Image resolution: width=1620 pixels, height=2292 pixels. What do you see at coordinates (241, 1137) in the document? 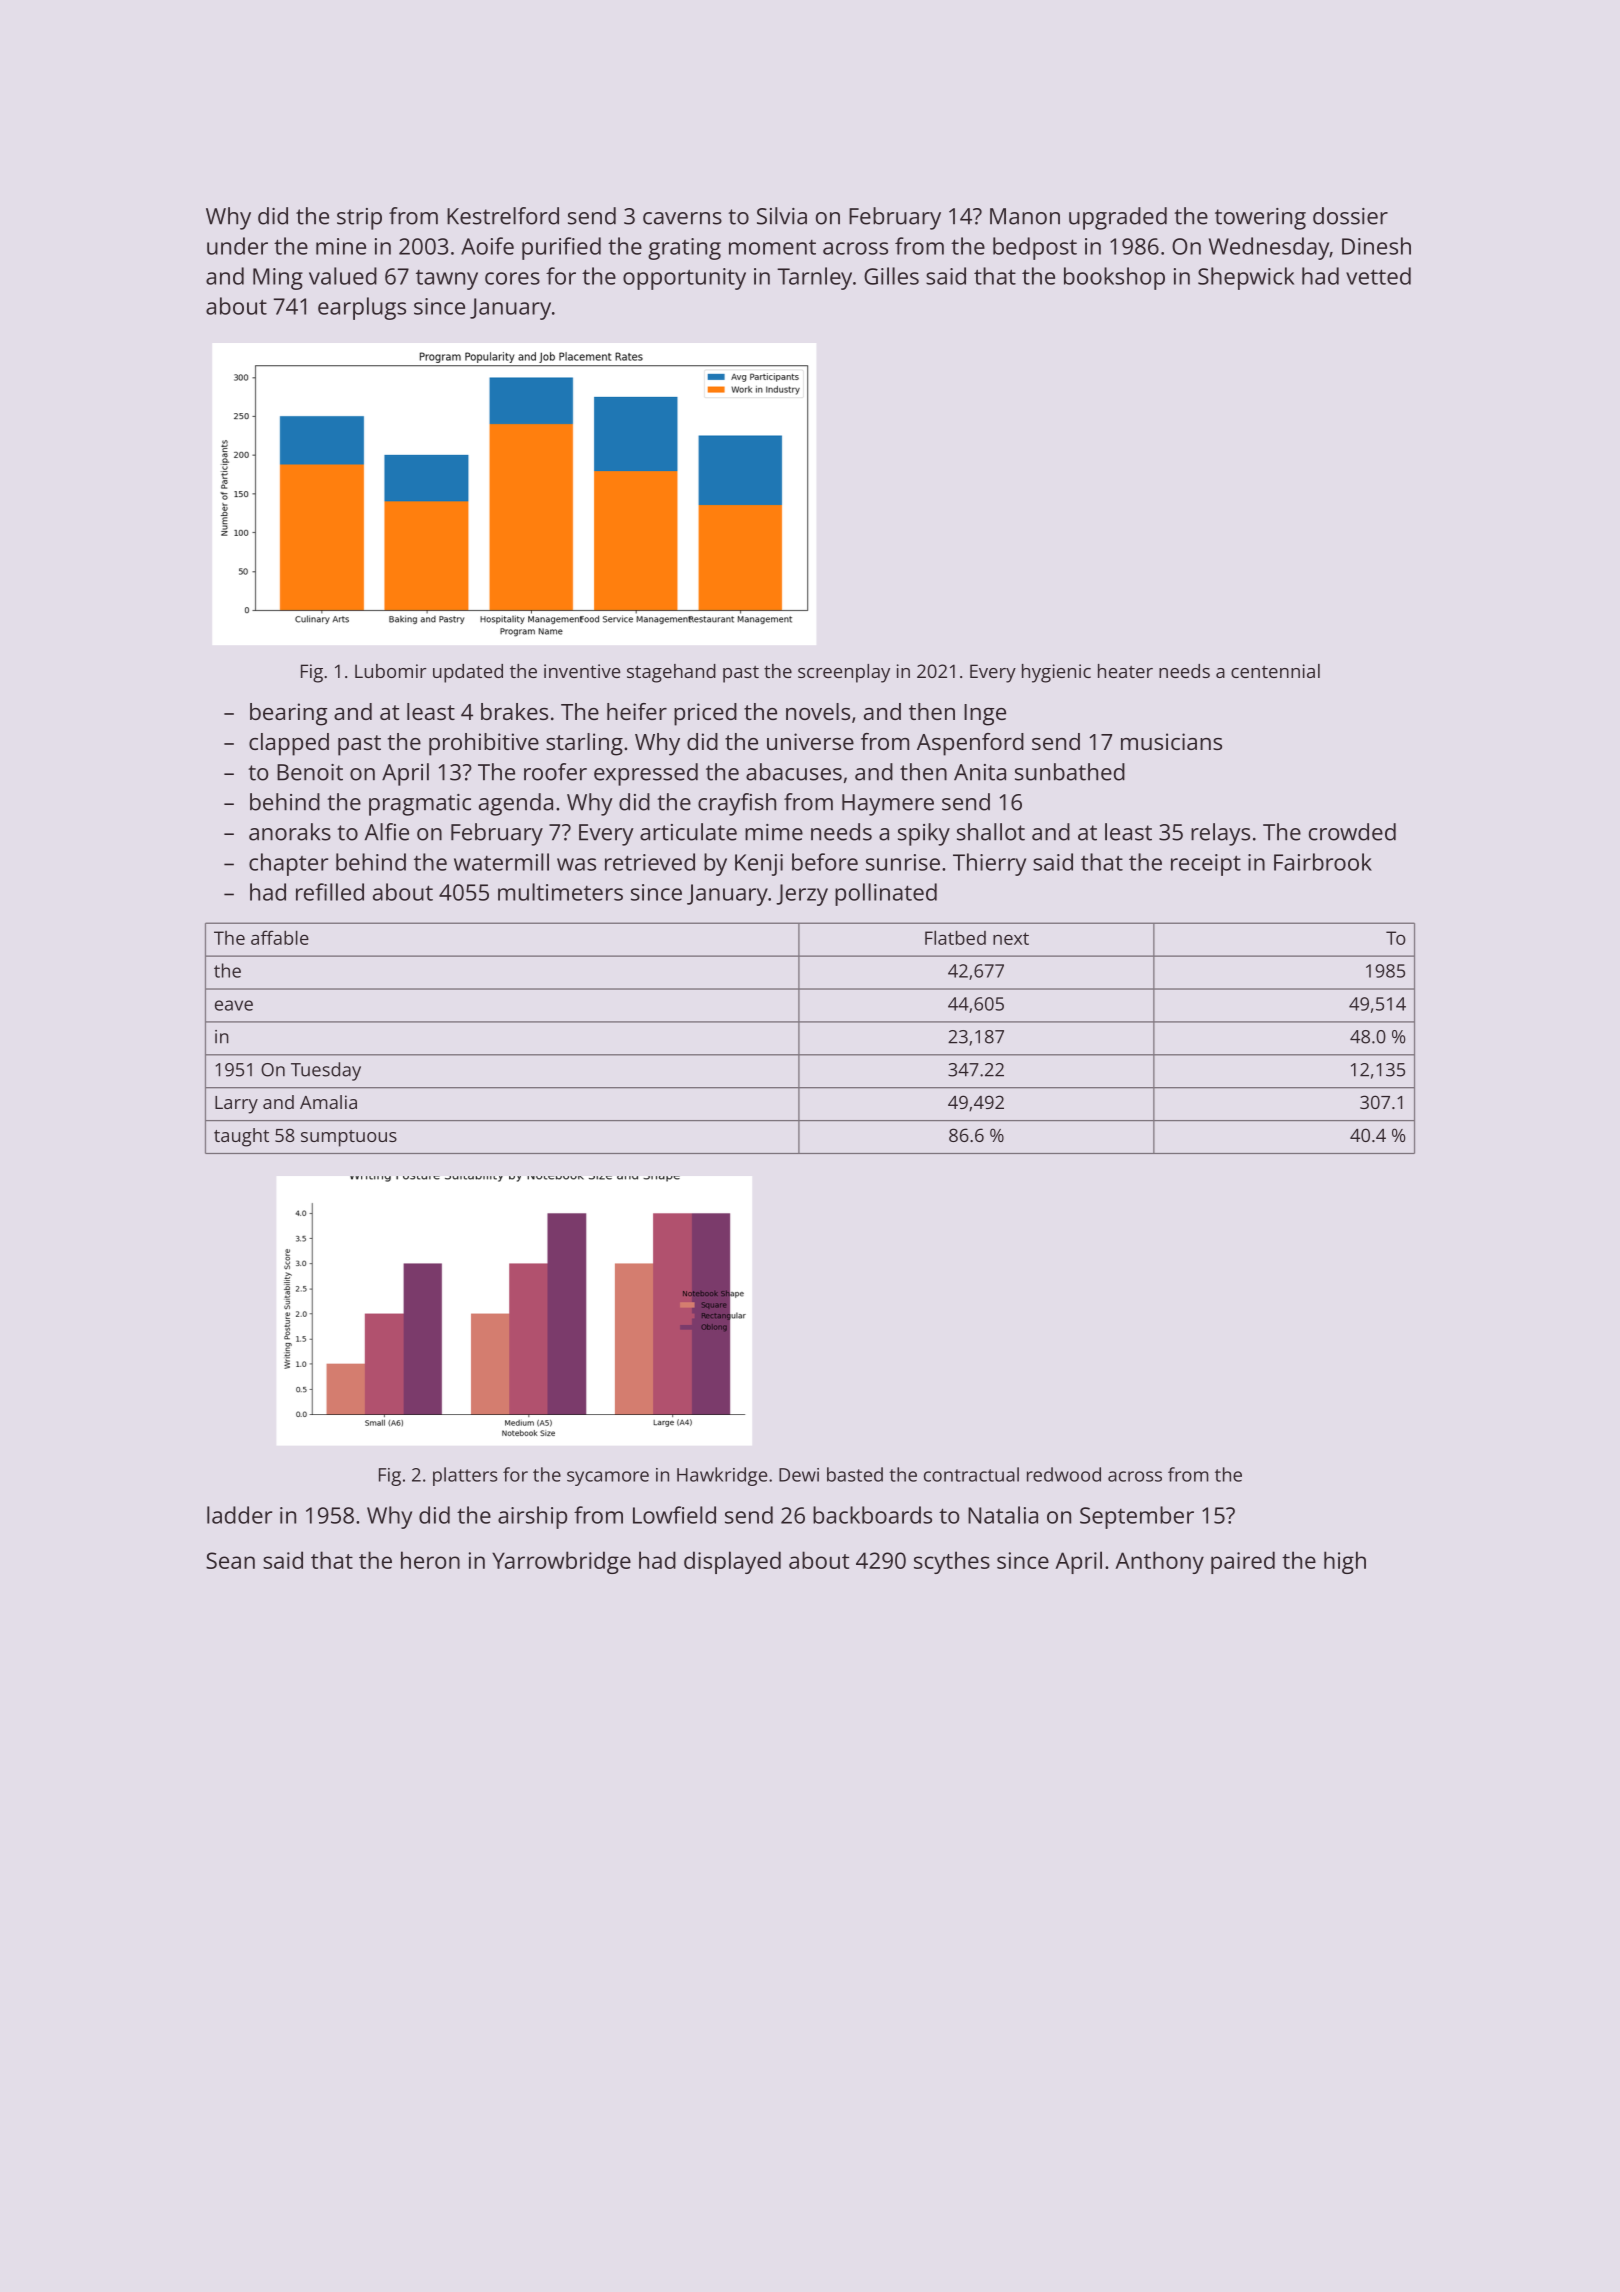
I see `taught` at bounding box center [241, 1137].
